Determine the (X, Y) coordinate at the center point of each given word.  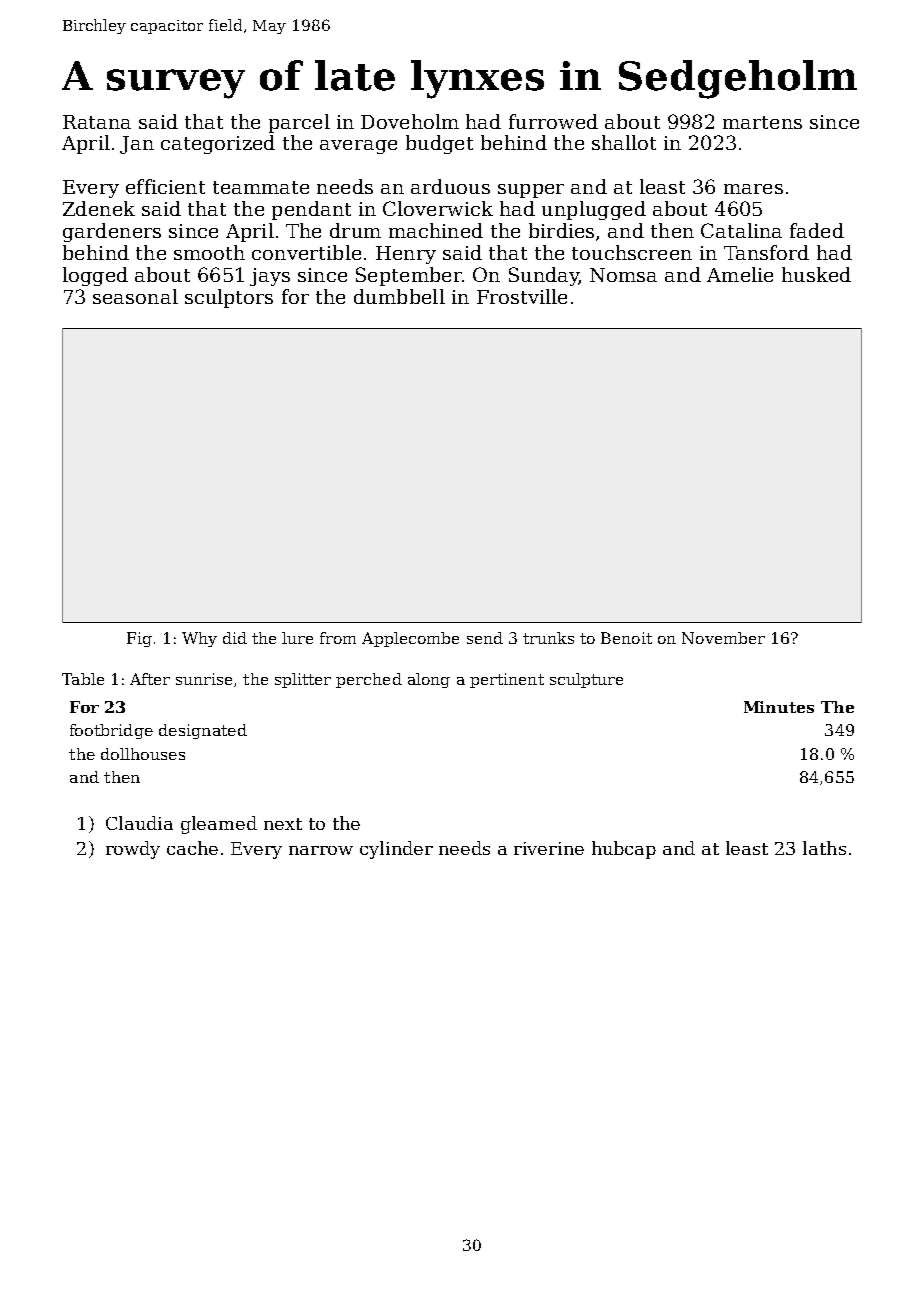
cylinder (396, 850)
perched (369, 680)
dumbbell (399, 296)
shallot (624, 142)
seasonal (135, 296)
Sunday (544, 276)
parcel (299, 123)
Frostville (522, 296)
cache (192, 848)
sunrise (204, 679)
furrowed (553, 121)
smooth (209, 252)
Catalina (741, 230)
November (723, 638)
